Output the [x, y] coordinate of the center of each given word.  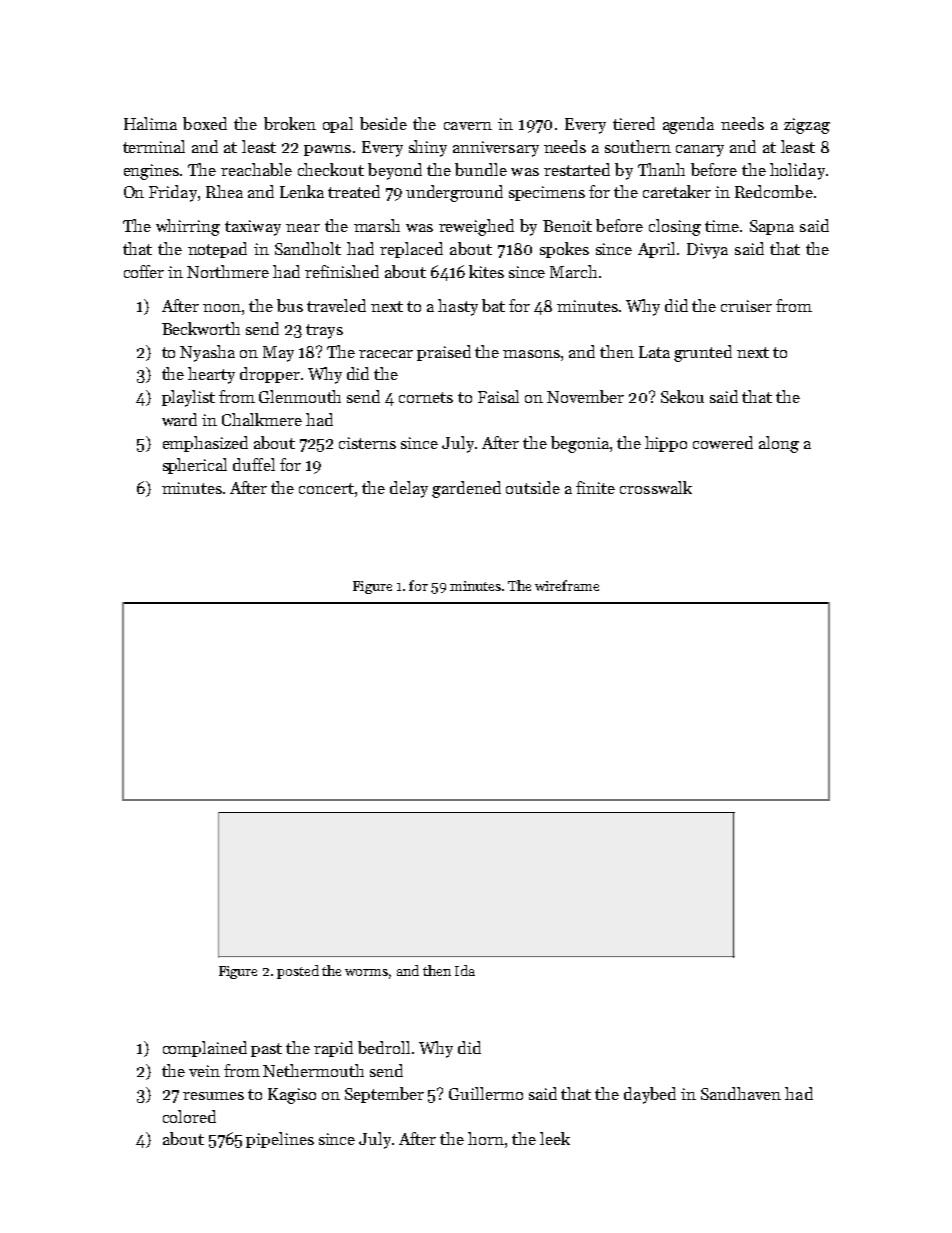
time [722, 226]
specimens [547, 193]
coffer [144, 271]
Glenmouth [300, 396]
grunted [703, 353]
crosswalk [656, 487]
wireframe [567, 585]
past [266, 1050]
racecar [386, 354]
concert [326, 488]
